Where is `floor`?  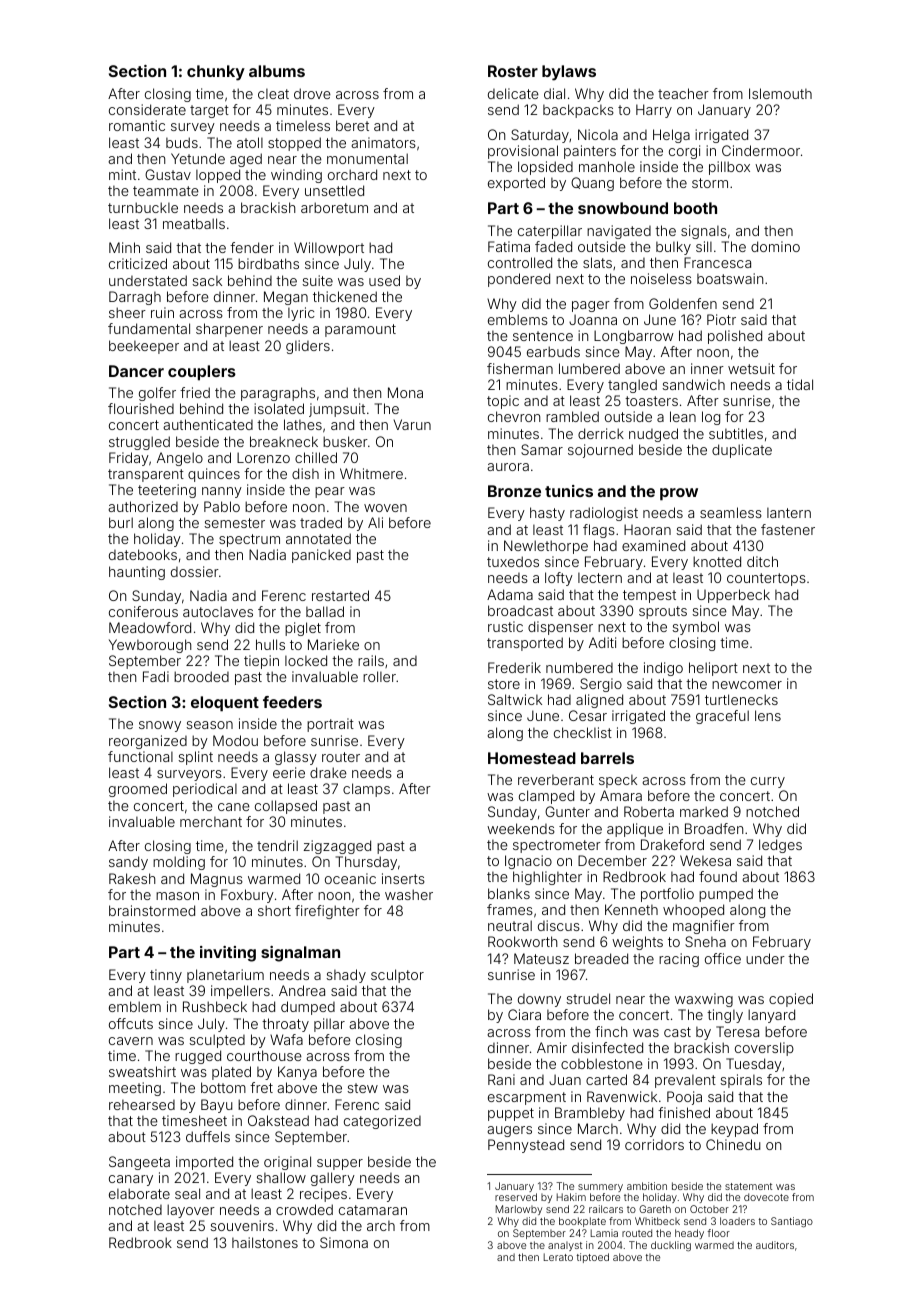 floor is located at coordinates (718, 1233).
